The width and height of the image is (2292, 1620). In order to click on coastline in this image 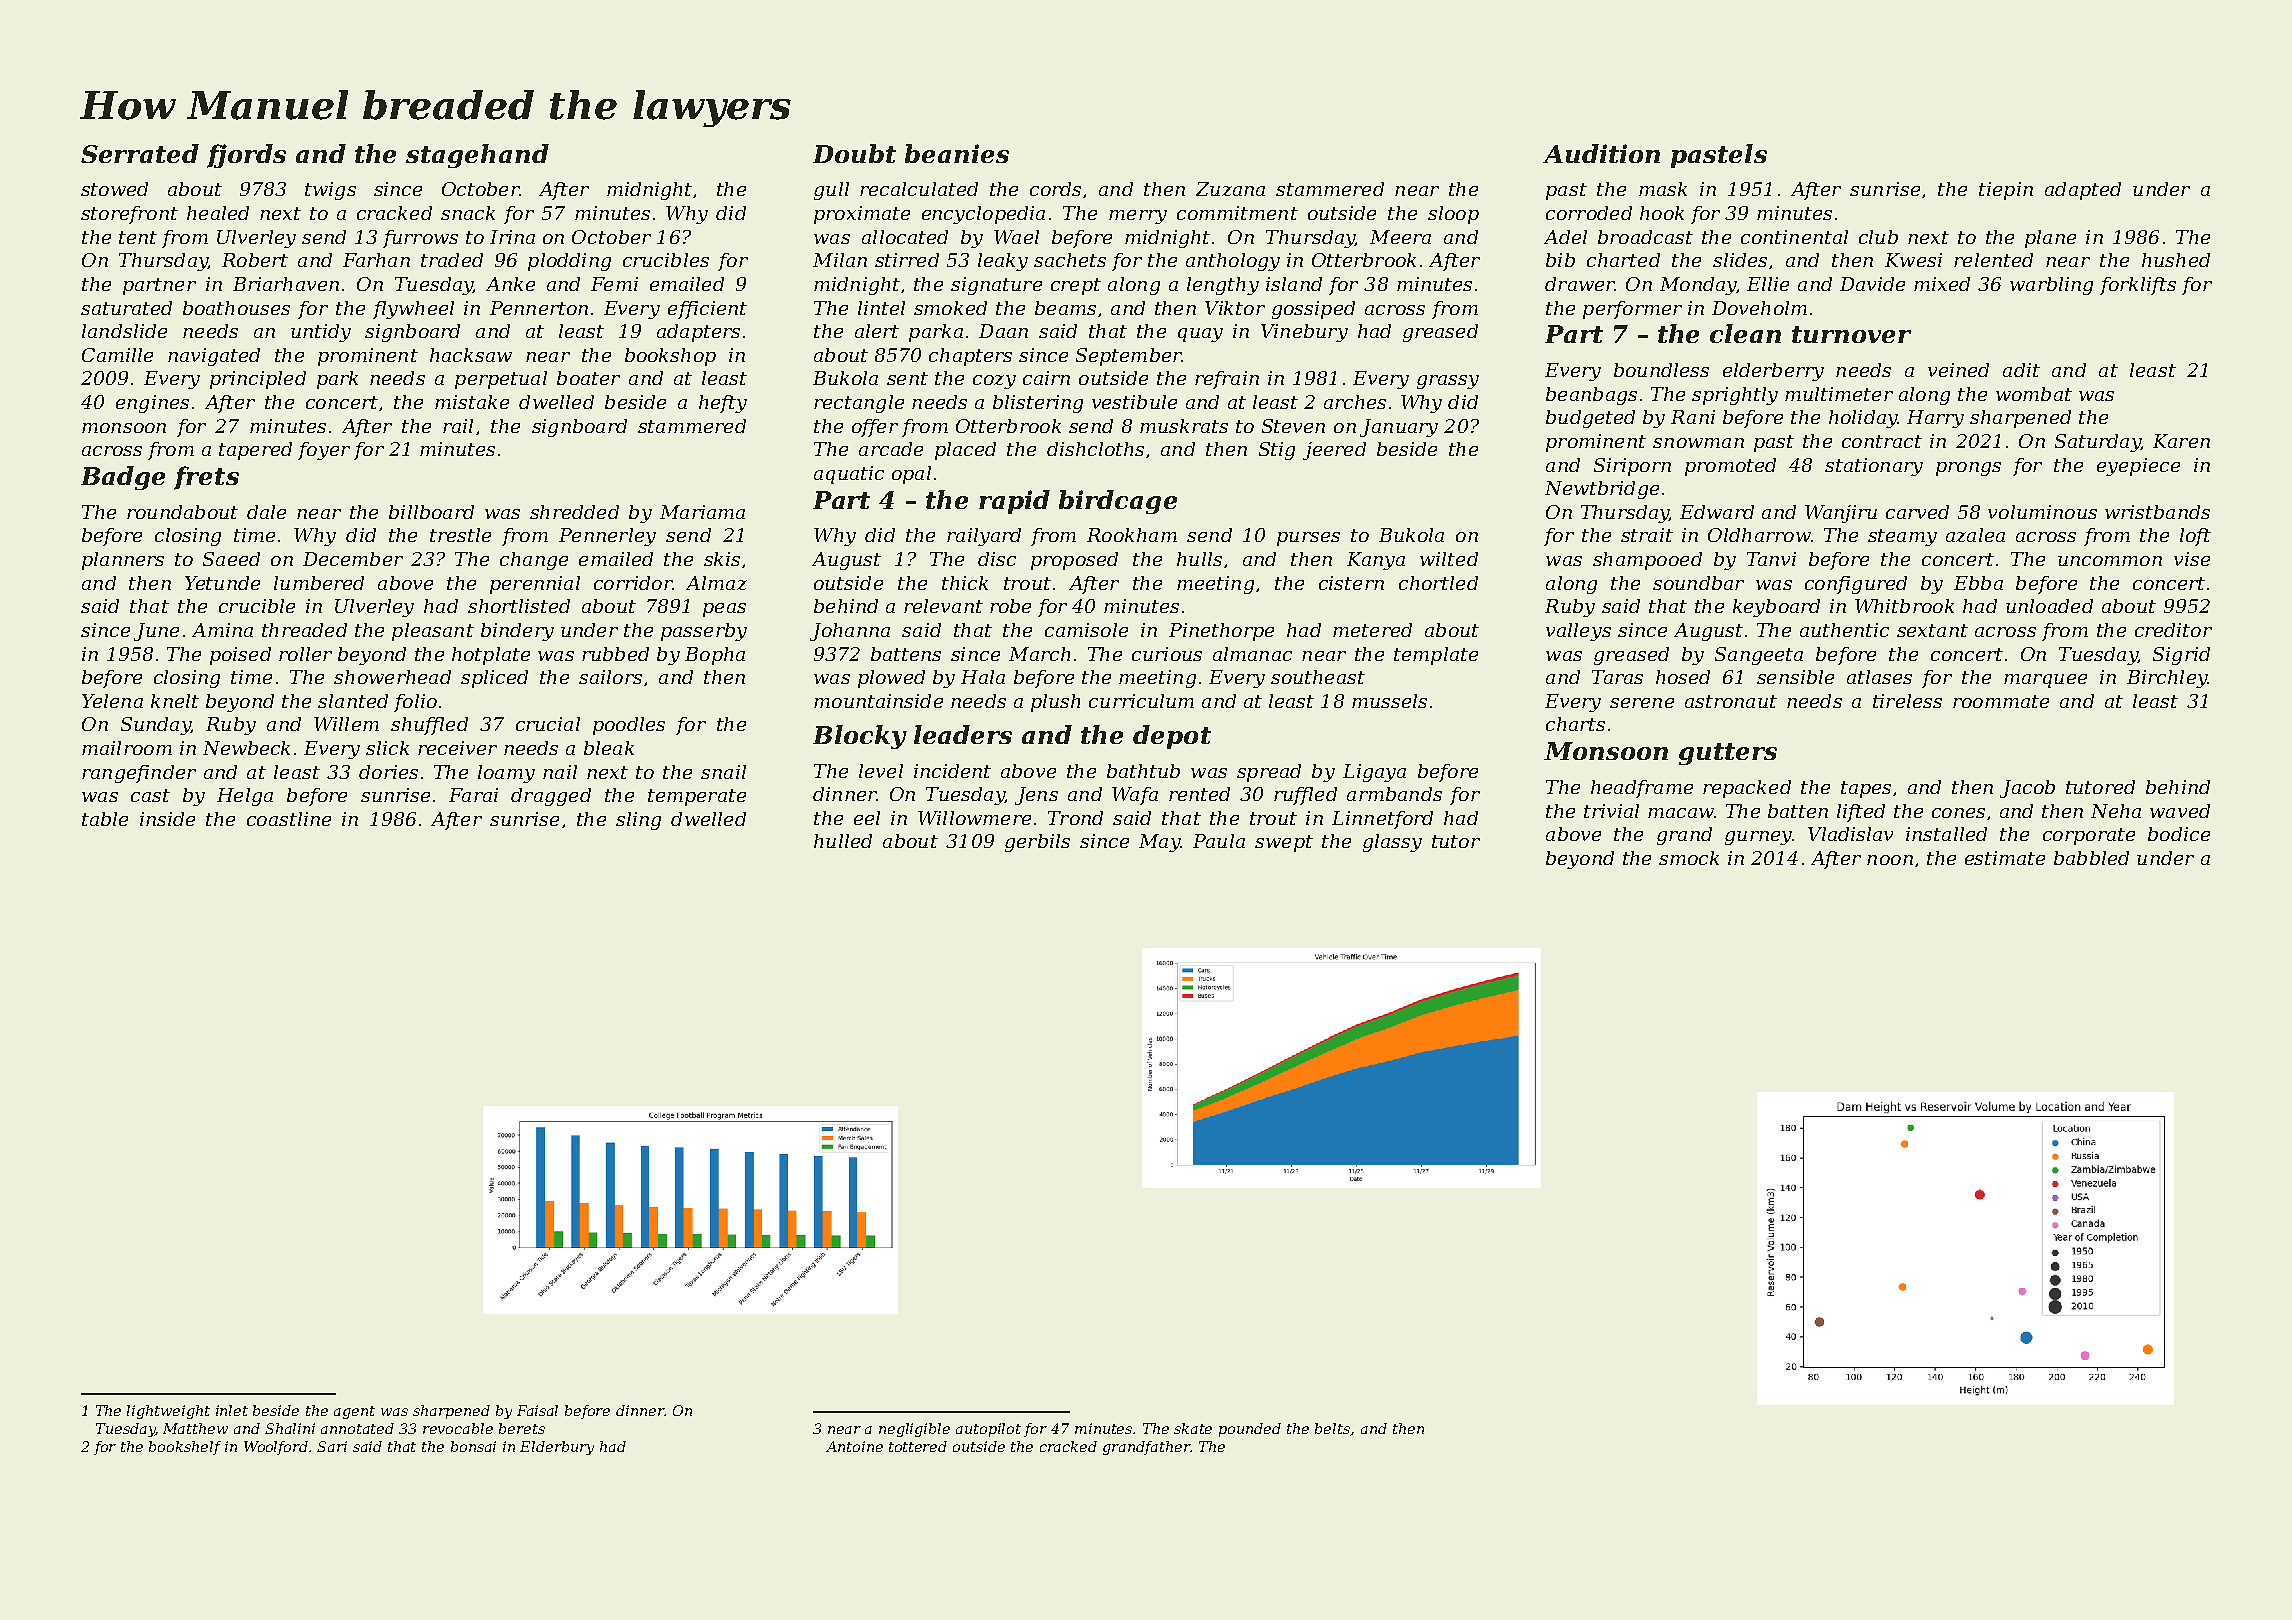, I will do `click(289, 819)`.
